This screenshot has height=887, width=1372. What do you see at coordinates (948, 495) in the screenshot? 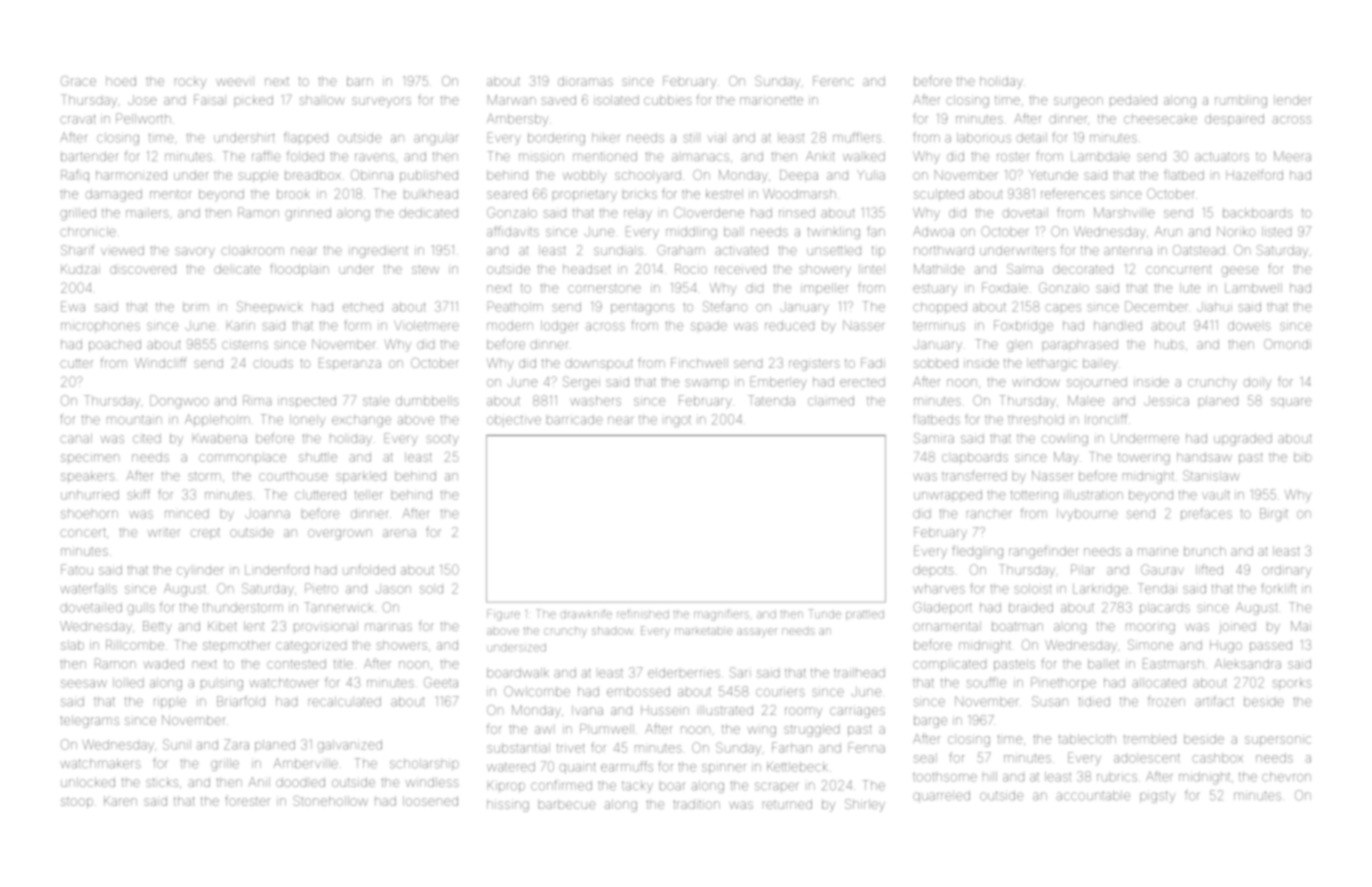
I see `unwrapped` at bounding box center [948, 495].
